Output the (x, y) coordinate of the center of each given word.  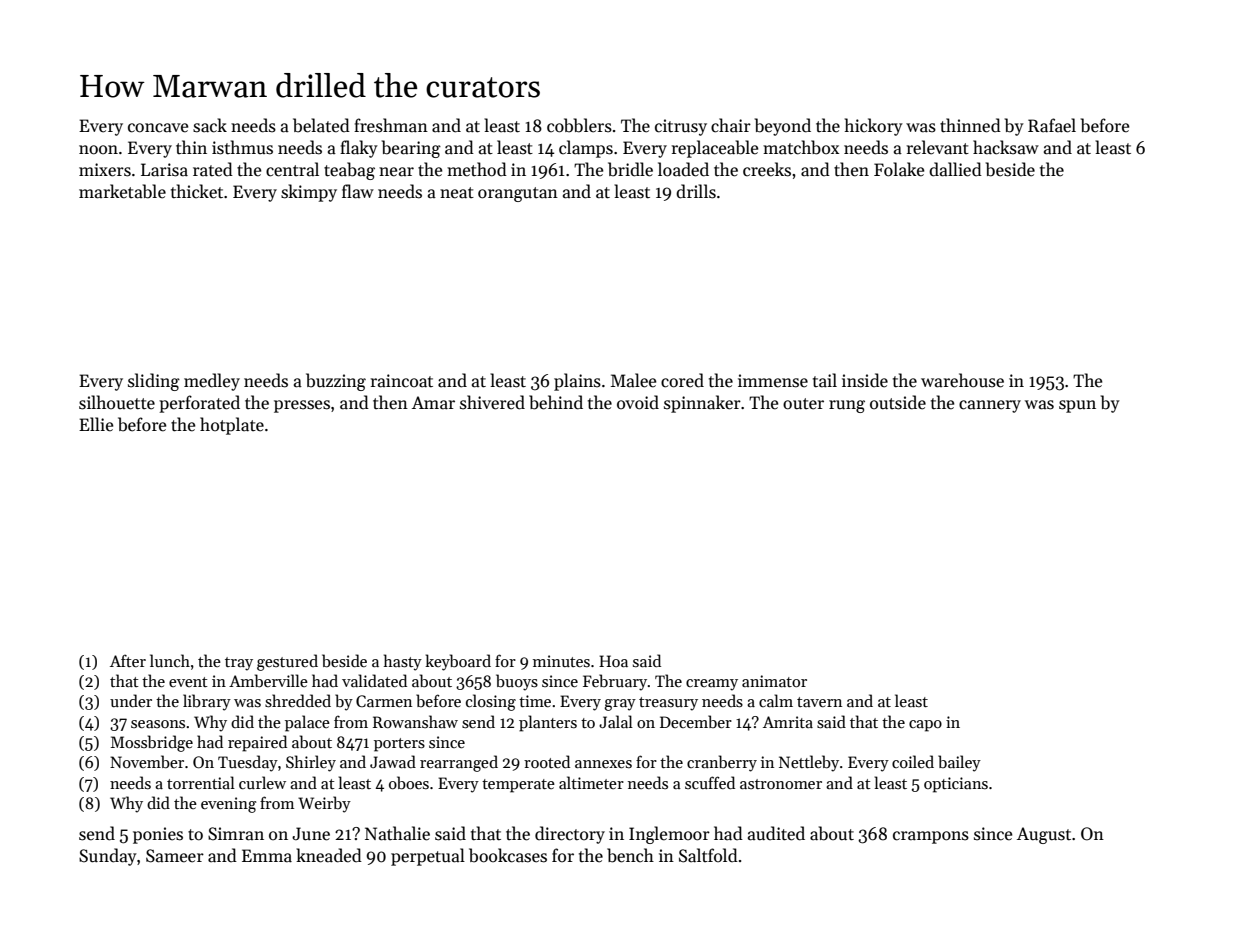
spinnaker (702, 404)
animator (774, 681)
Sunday (108, 857)
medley (212, 382)
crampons (931, 837)
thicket (197, 191)
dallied (955, 169)
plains (577, 382)
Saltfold (708, 855)
